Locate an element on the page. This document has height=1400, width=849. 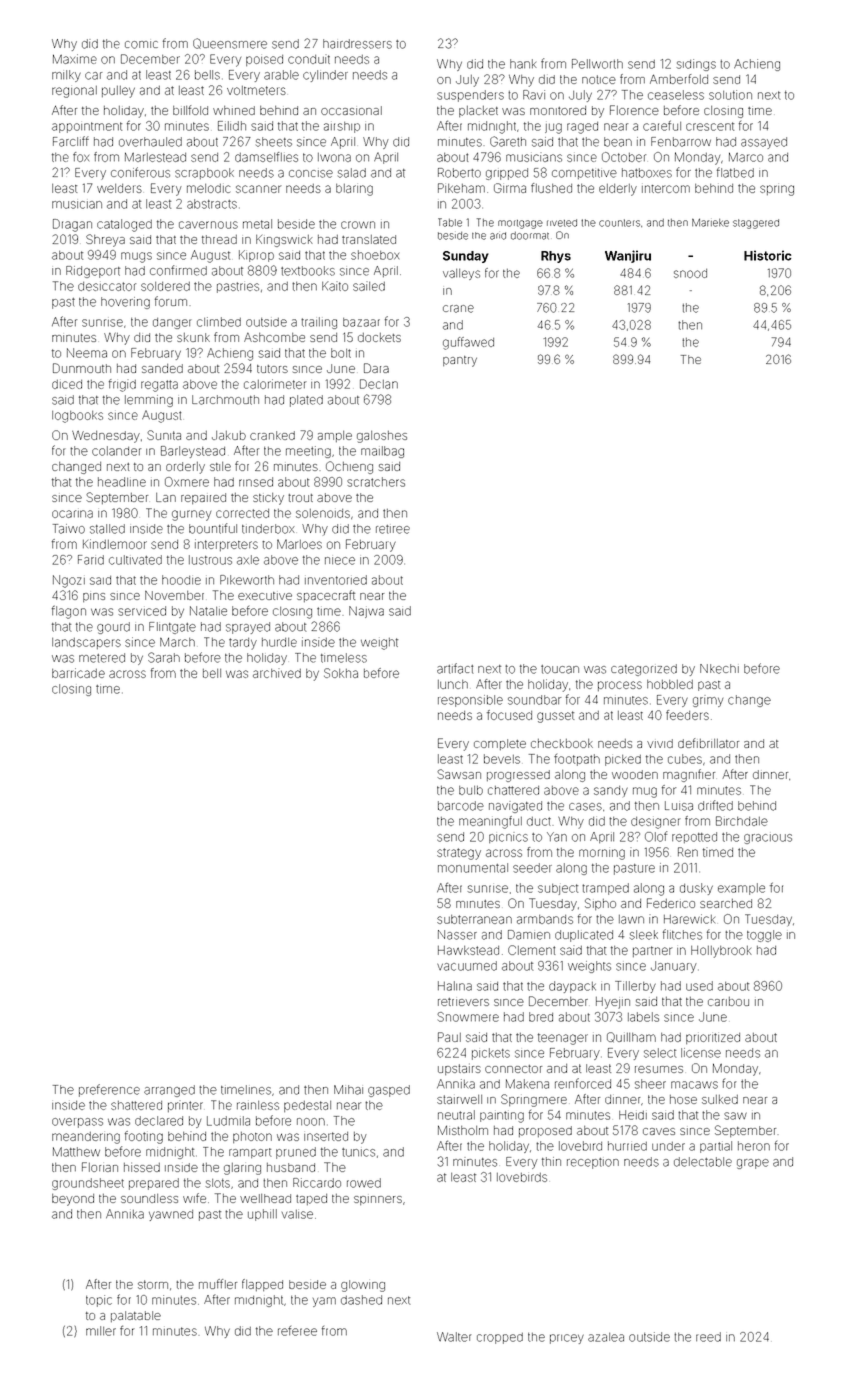
Marco is located at coordinates (746, 157).
